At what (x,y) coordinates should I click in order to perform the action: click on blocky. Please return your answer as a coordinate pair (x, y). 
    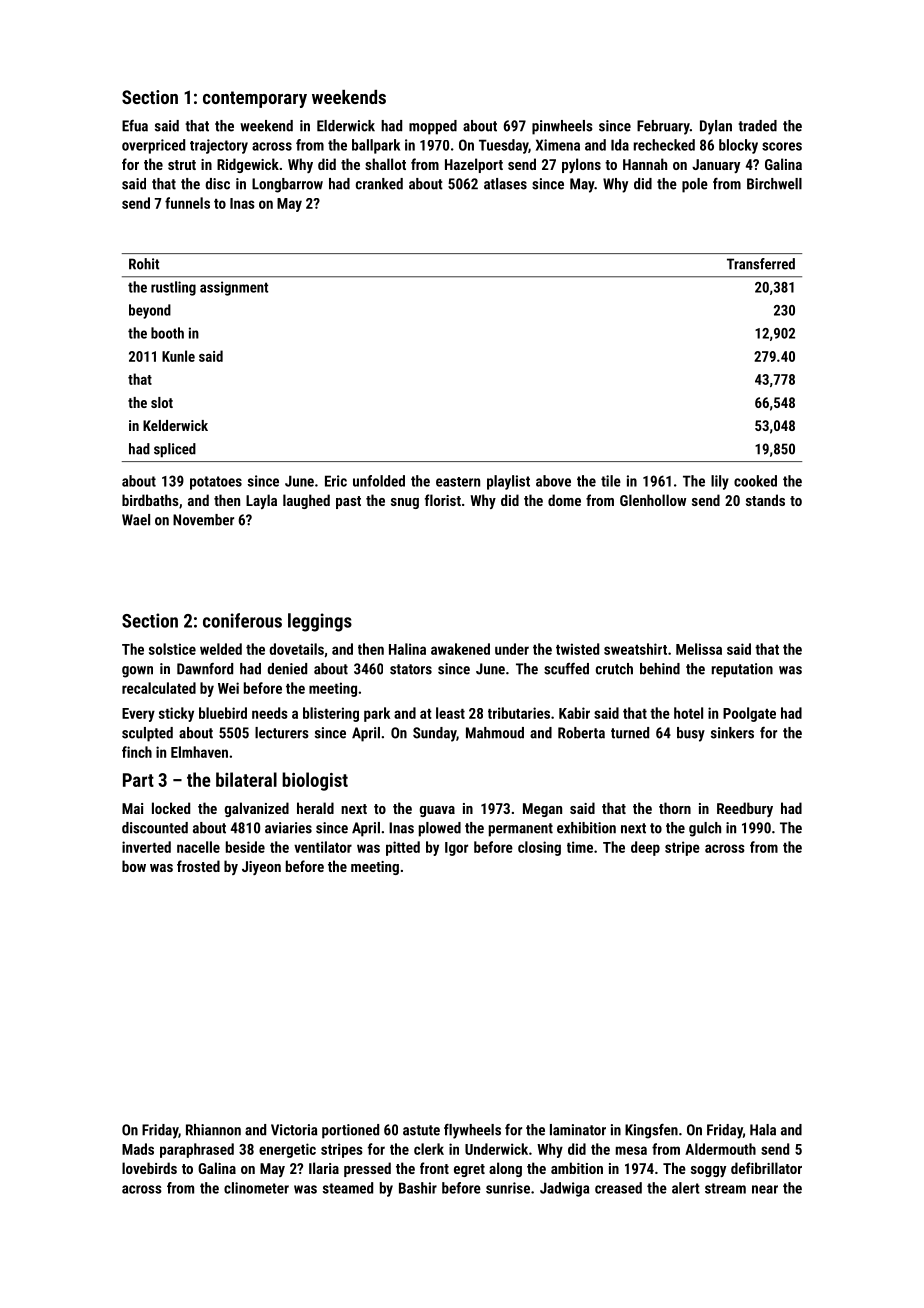
    Looking at the image, I should click on (738, 146).
